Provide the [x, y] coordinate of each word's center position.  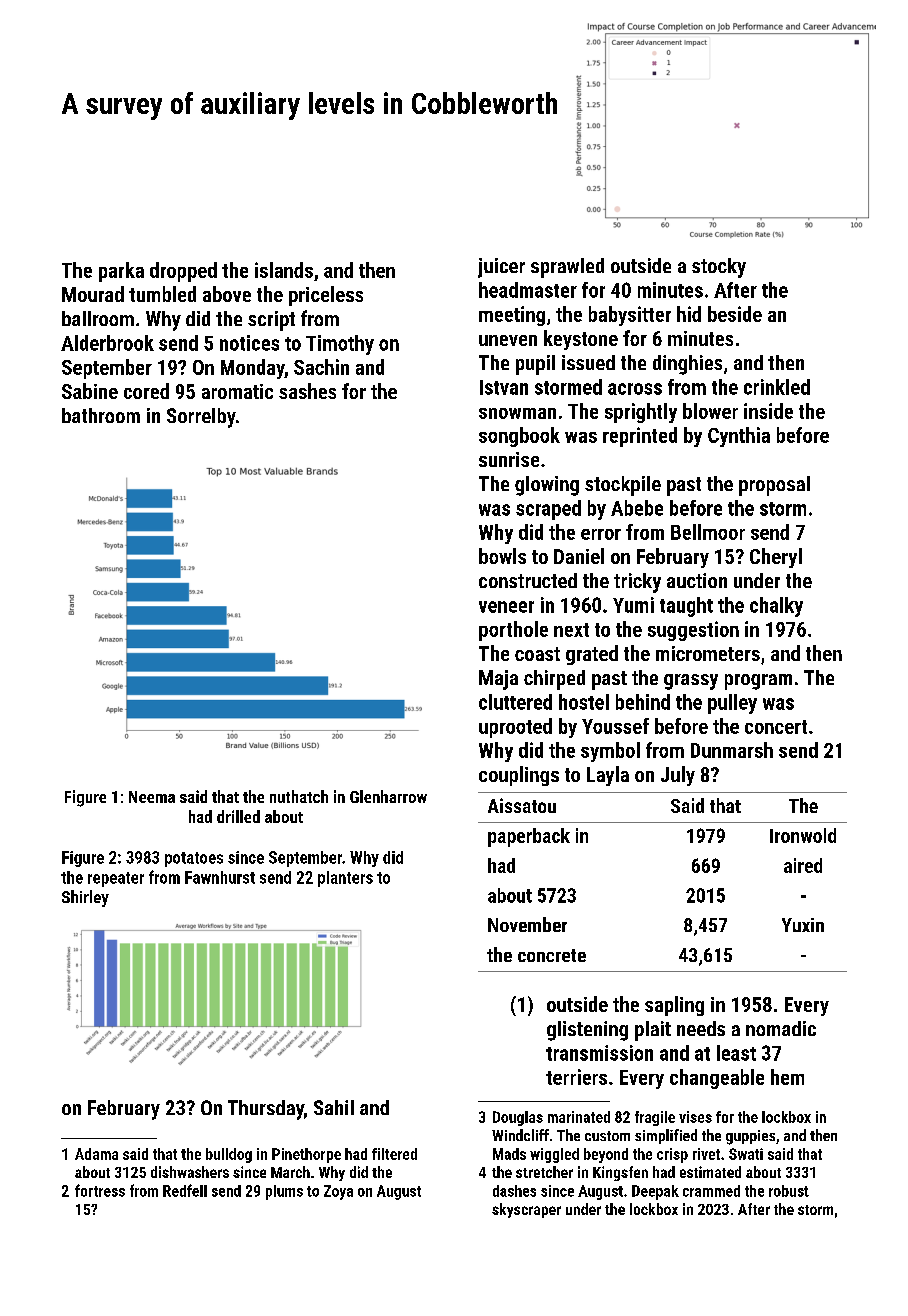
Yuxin [803, 925]
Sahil [334, 1107]
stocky [719, 268]
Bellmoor [708, 532]
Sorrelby [201, 418]
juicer [501, 268]
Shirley [85, 898]
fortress [100, 1190]
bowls [502, 556]
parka [121, 272]
